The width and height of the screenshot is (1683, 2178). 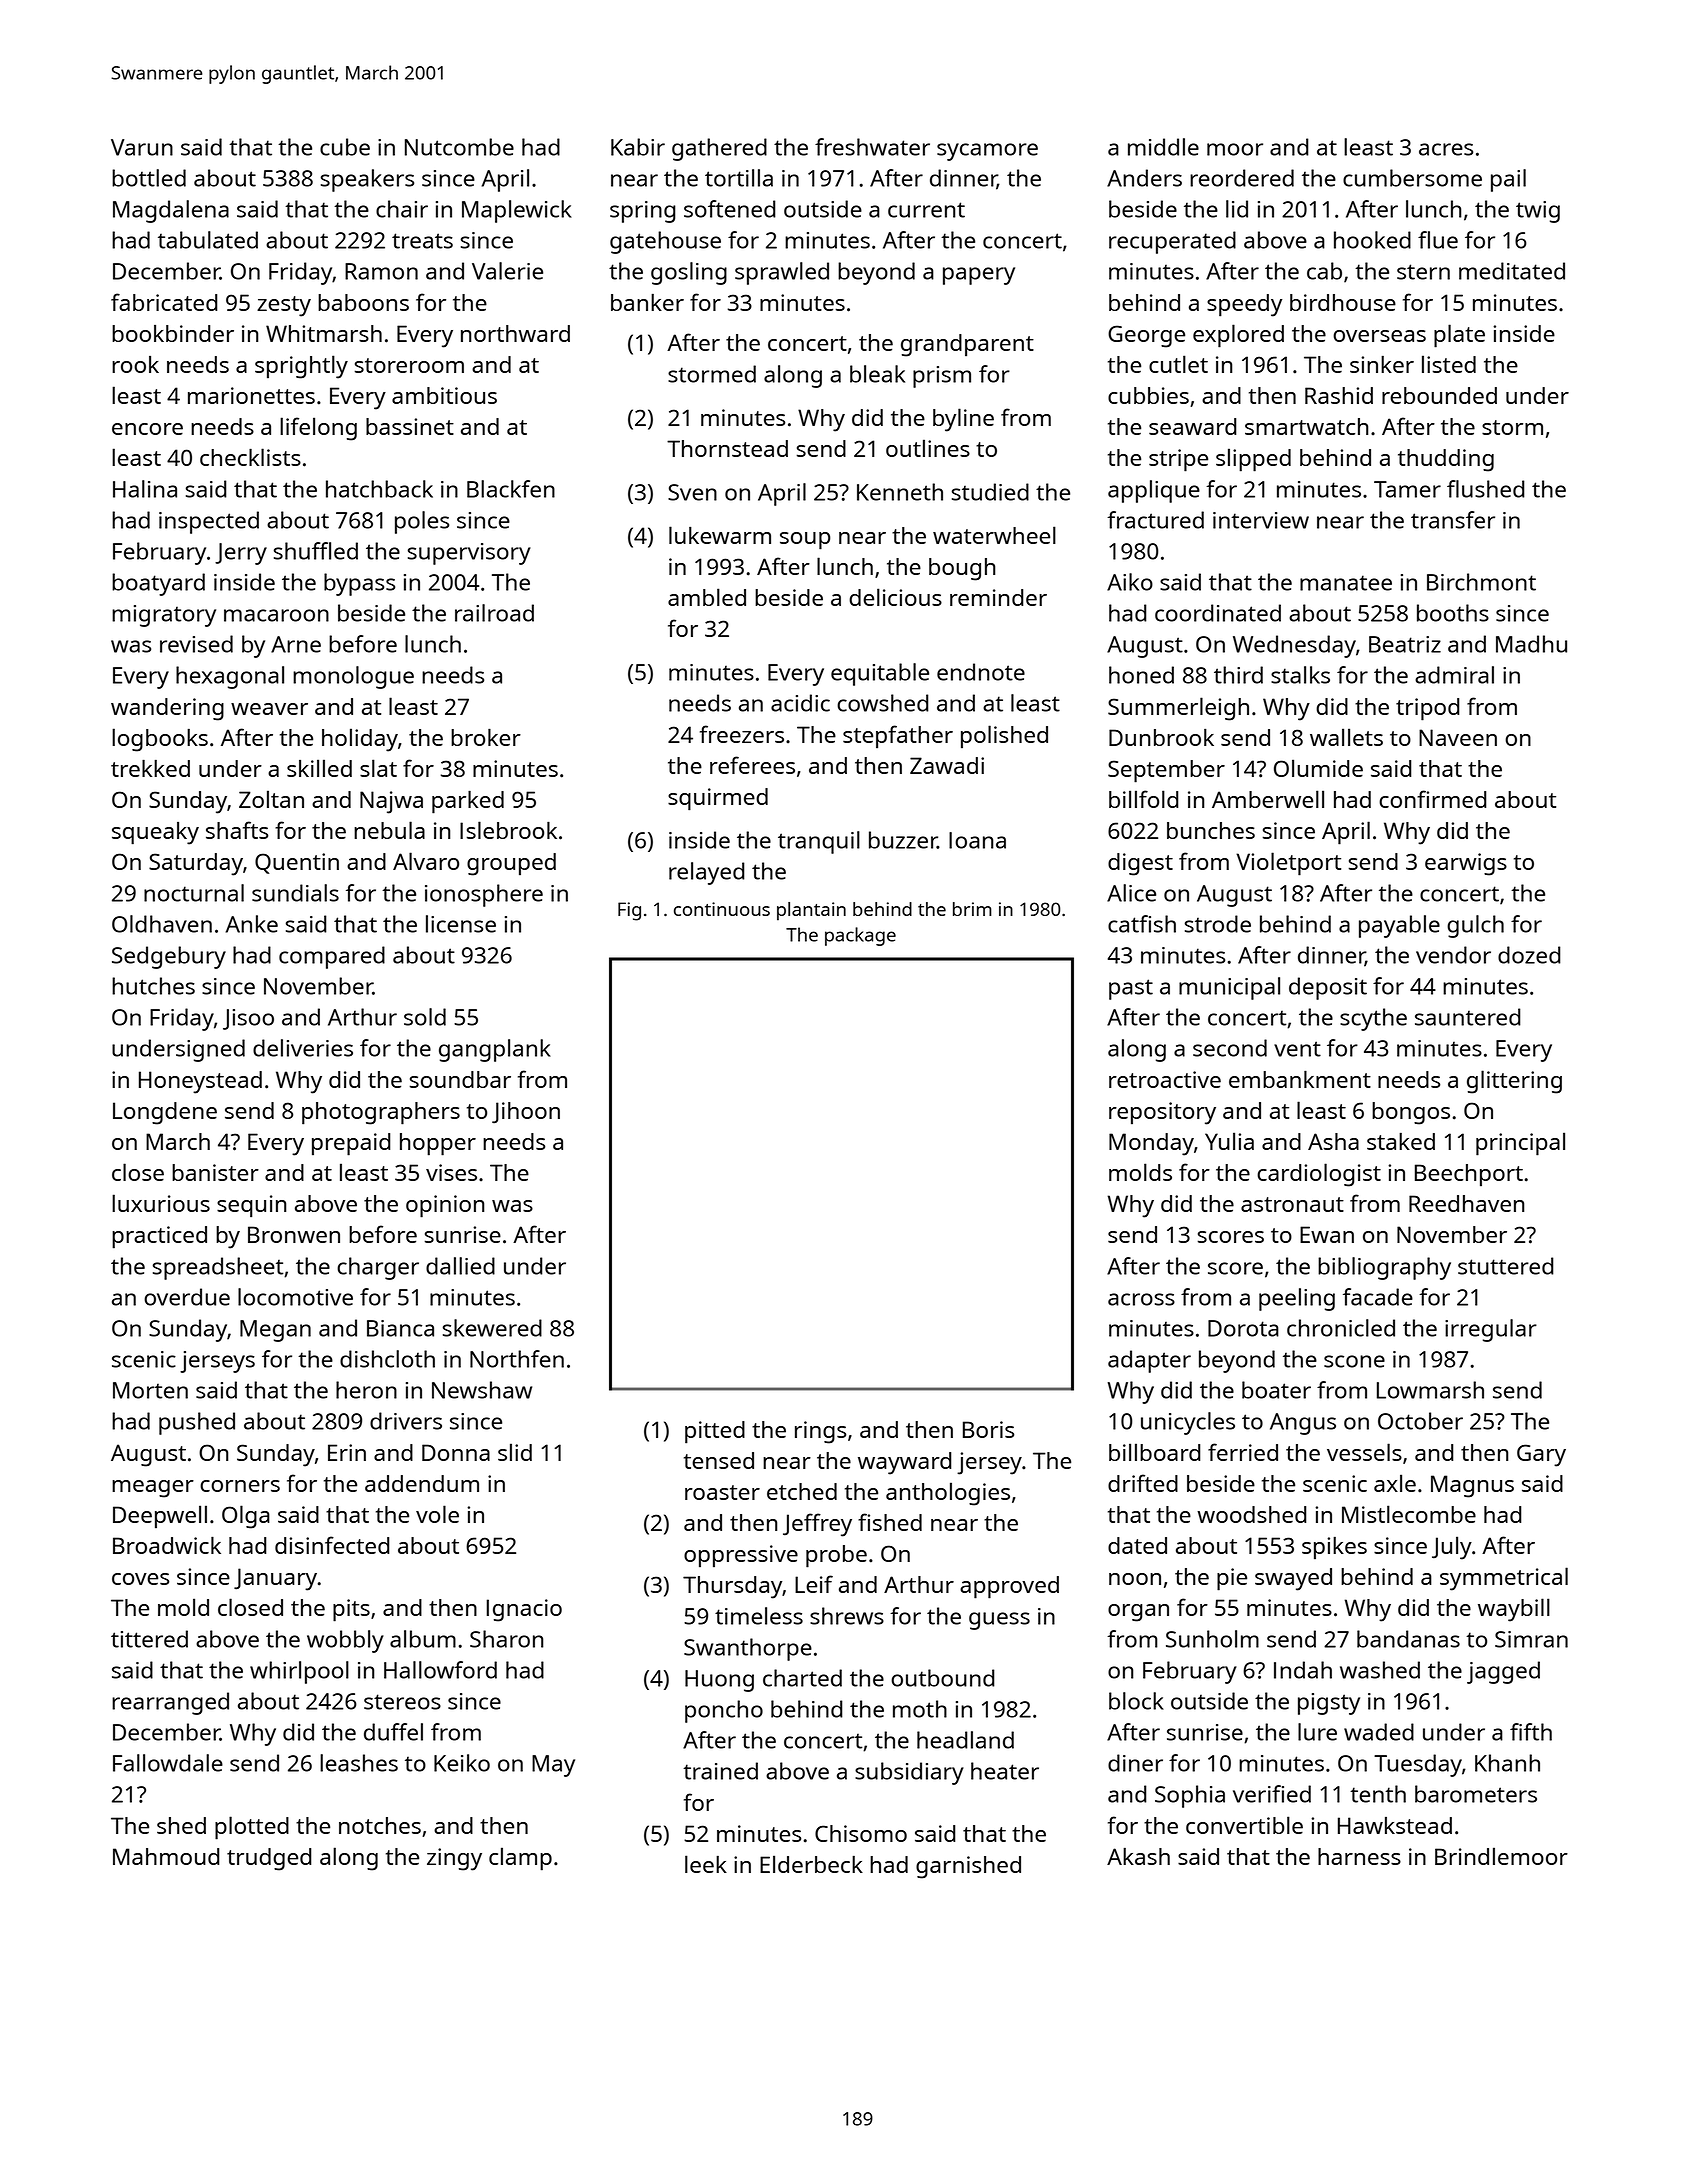 What do you see at coordinates (142, 147) in the screenshot?
I see `Varun` at bounding box center [142, 147].
